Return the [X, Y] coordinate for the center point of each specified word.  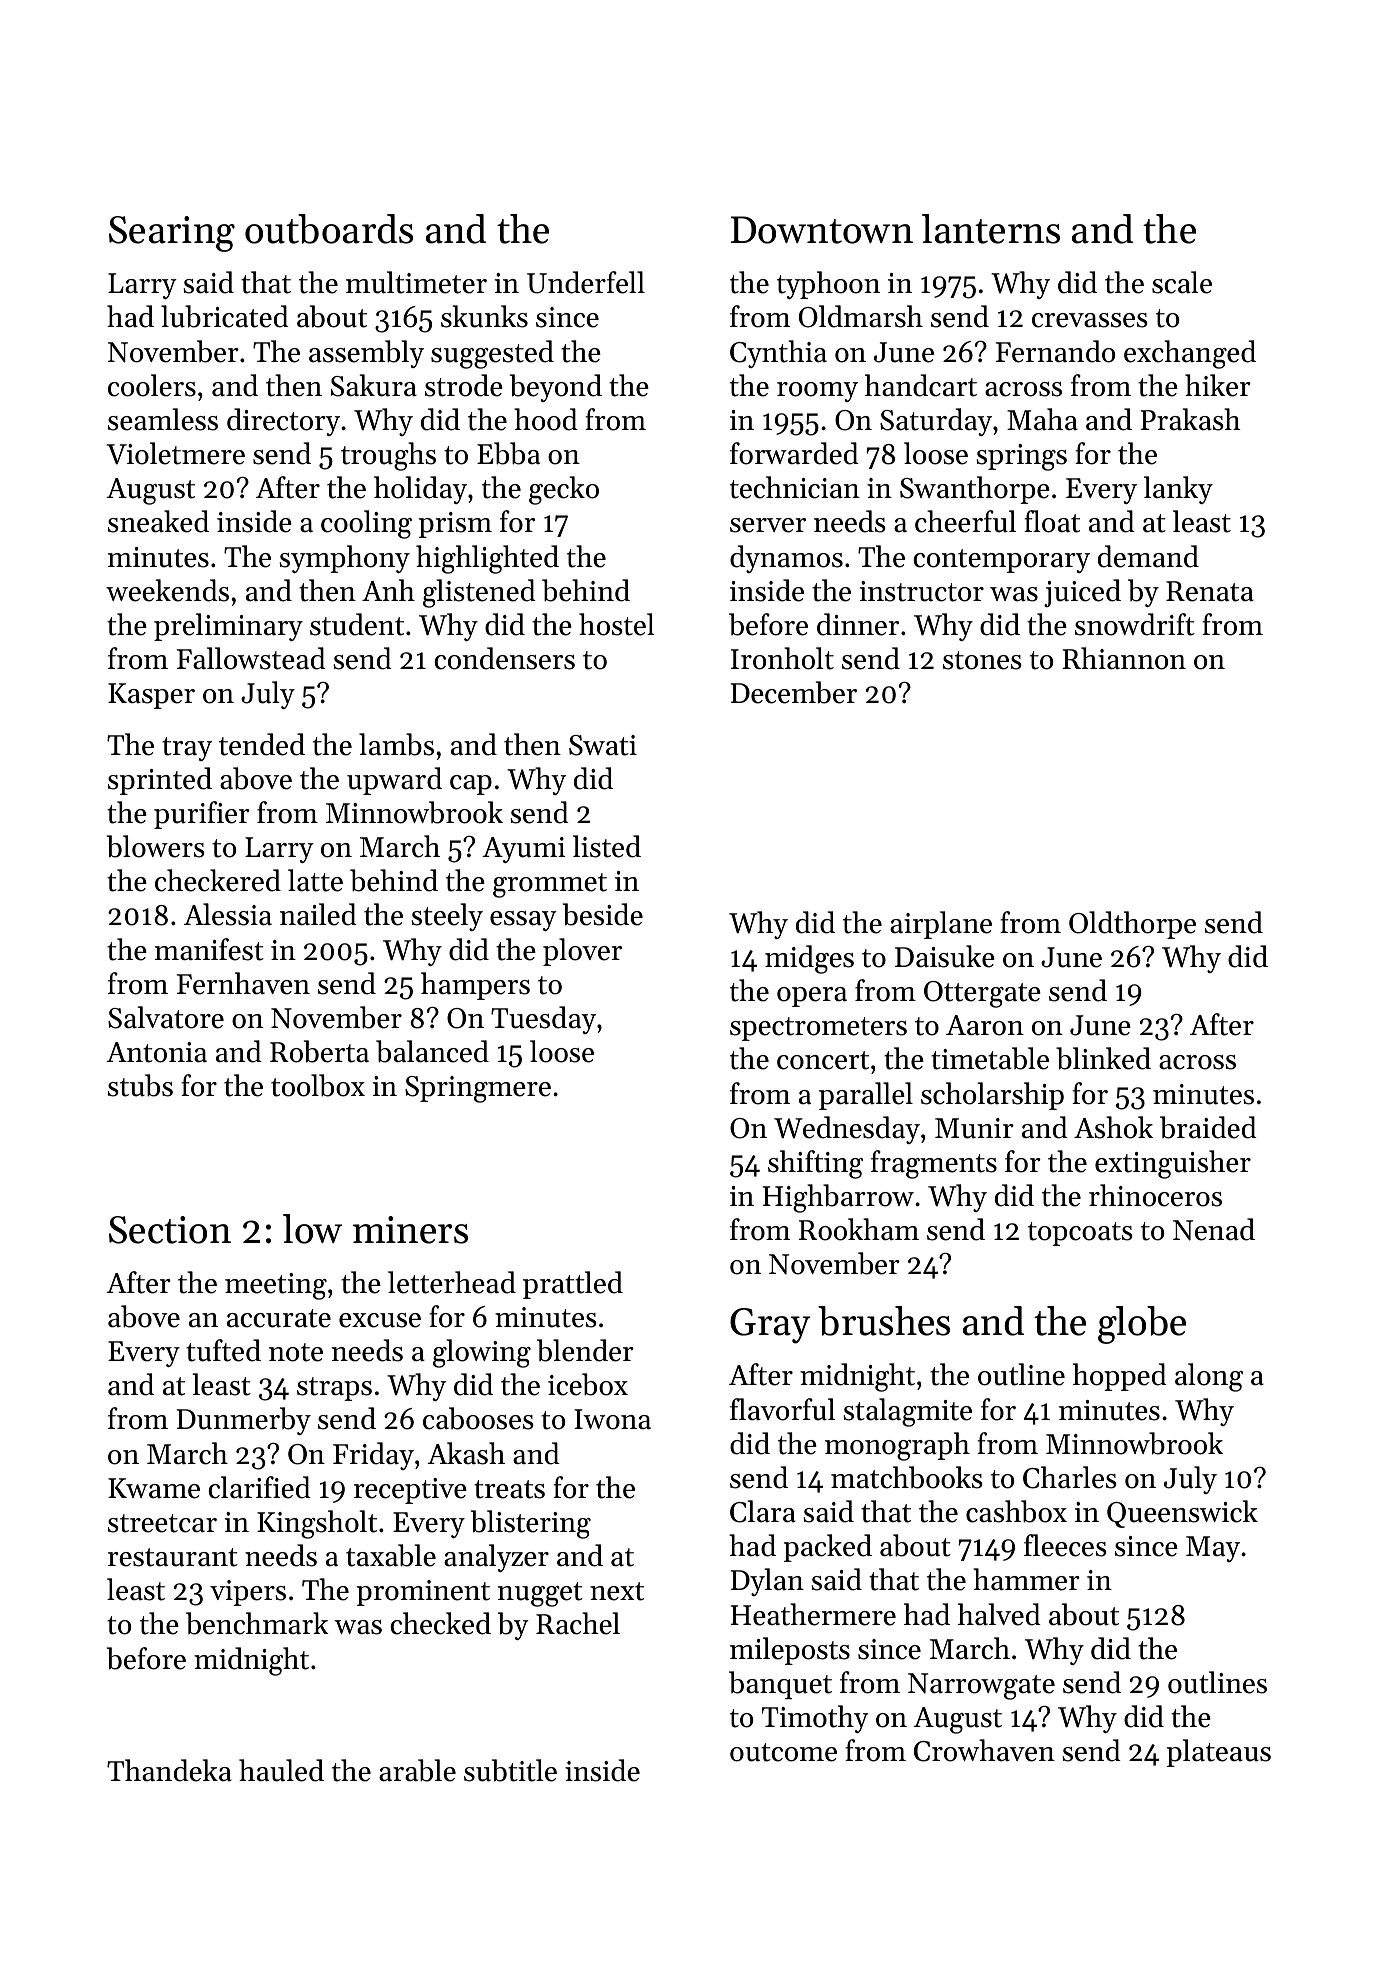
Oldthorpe [1132, 925]
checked [440, 1623]
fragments [934, 1164]
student [357, 624]
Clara [763, 1511]
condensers [504, 658]
